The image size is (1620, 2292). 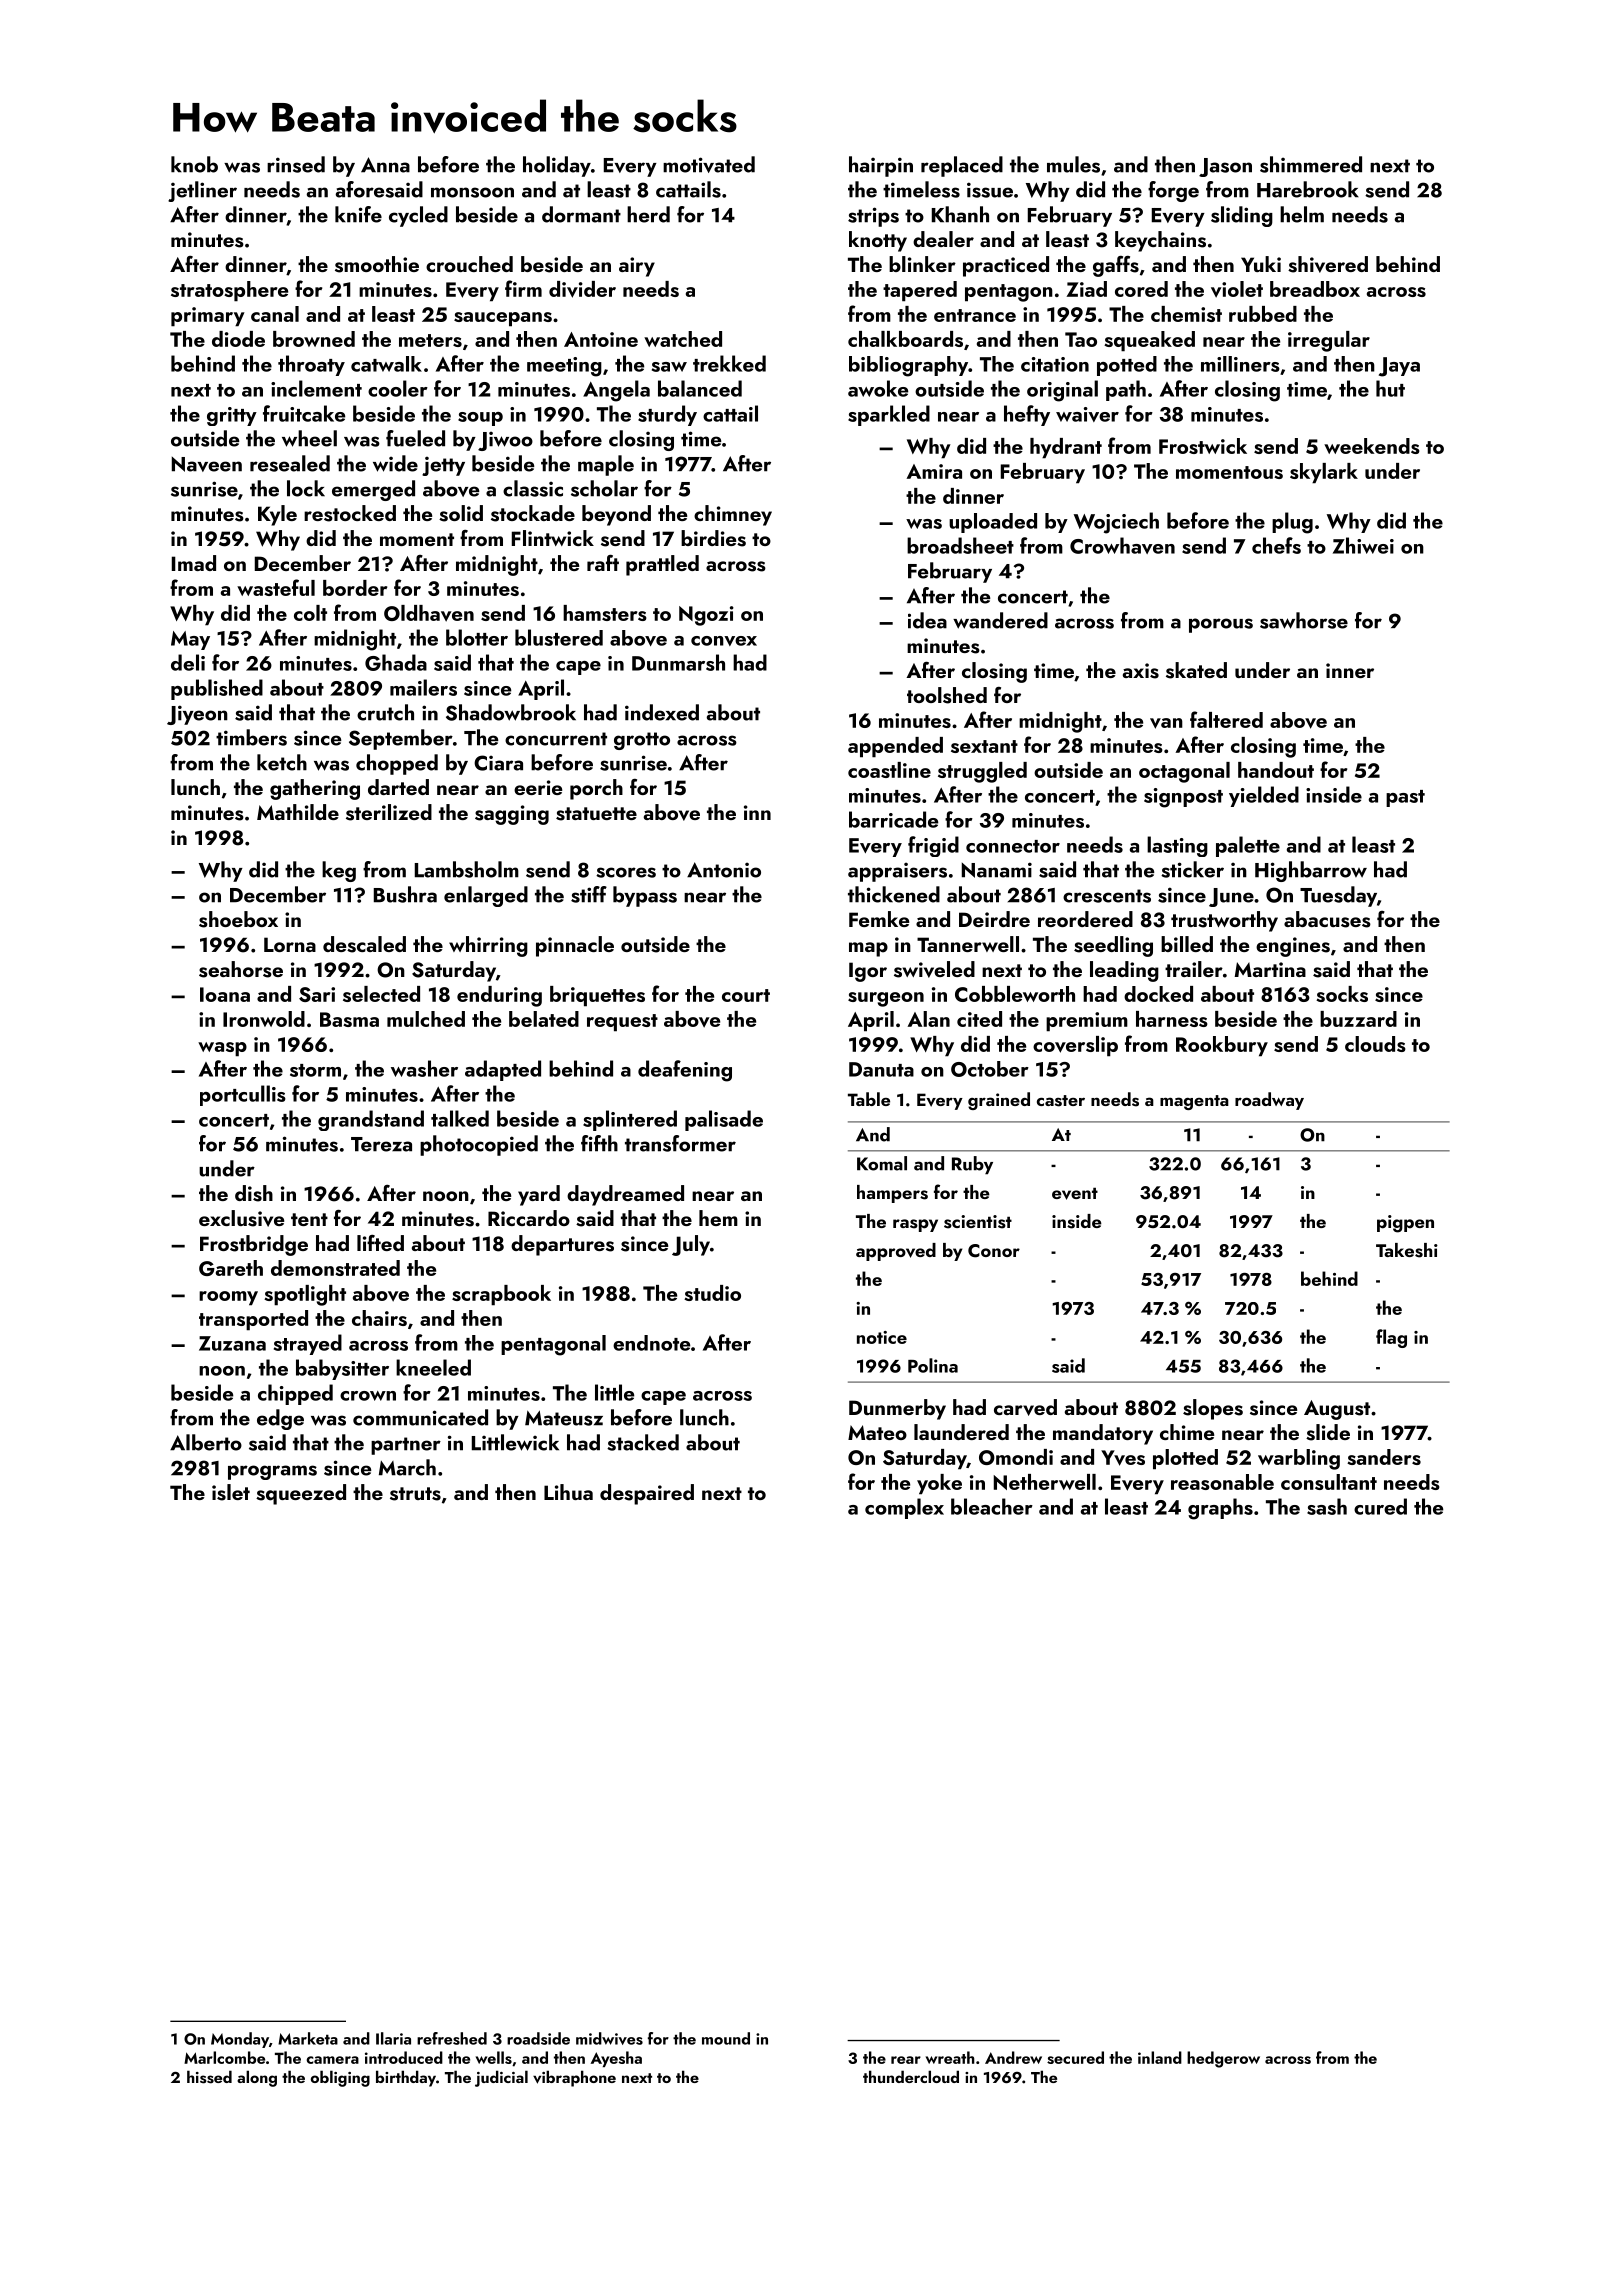 I want to click on rear, so click(x=906, y=2060).
